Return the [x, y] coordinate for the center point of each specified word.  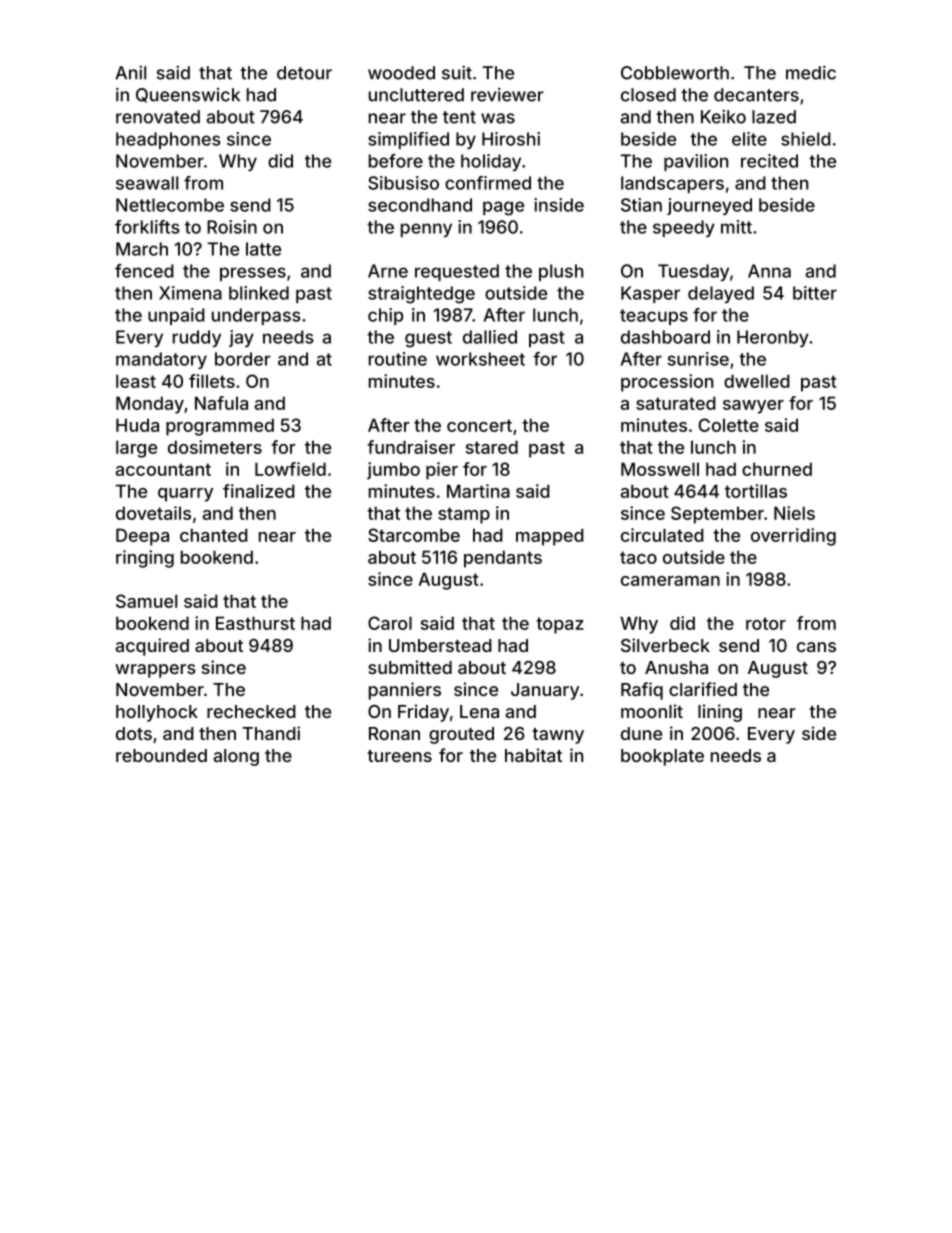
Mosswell [660, 469]
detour [304, 73]
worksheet [480, 359]
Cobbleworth [675, 73]
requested [457, 272]
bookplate [662, 757]
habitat [533, 755]
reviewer [507, 95]
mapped [550, 537]
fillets [212, 381]
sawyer [753, 407]
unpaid [176, 316]
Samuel [146, 601]
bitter [815, 293]
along [236, 757]
